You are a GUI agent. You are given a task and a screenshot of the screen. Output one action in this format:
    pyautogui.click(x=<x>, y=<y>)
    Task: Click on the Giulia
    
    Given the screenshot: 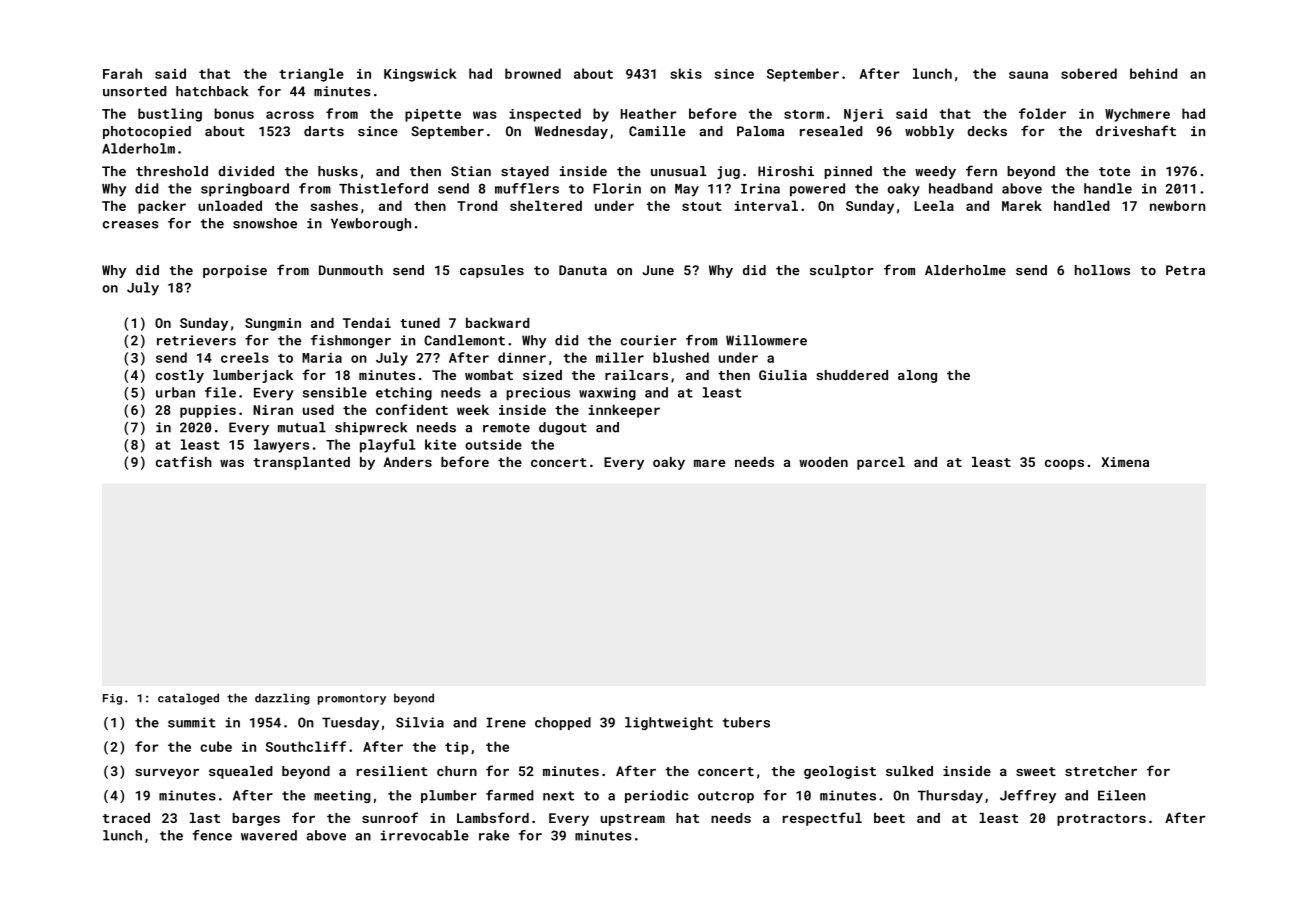 What is the action you would take?
    pyautogui.click(x=783, y=375)
